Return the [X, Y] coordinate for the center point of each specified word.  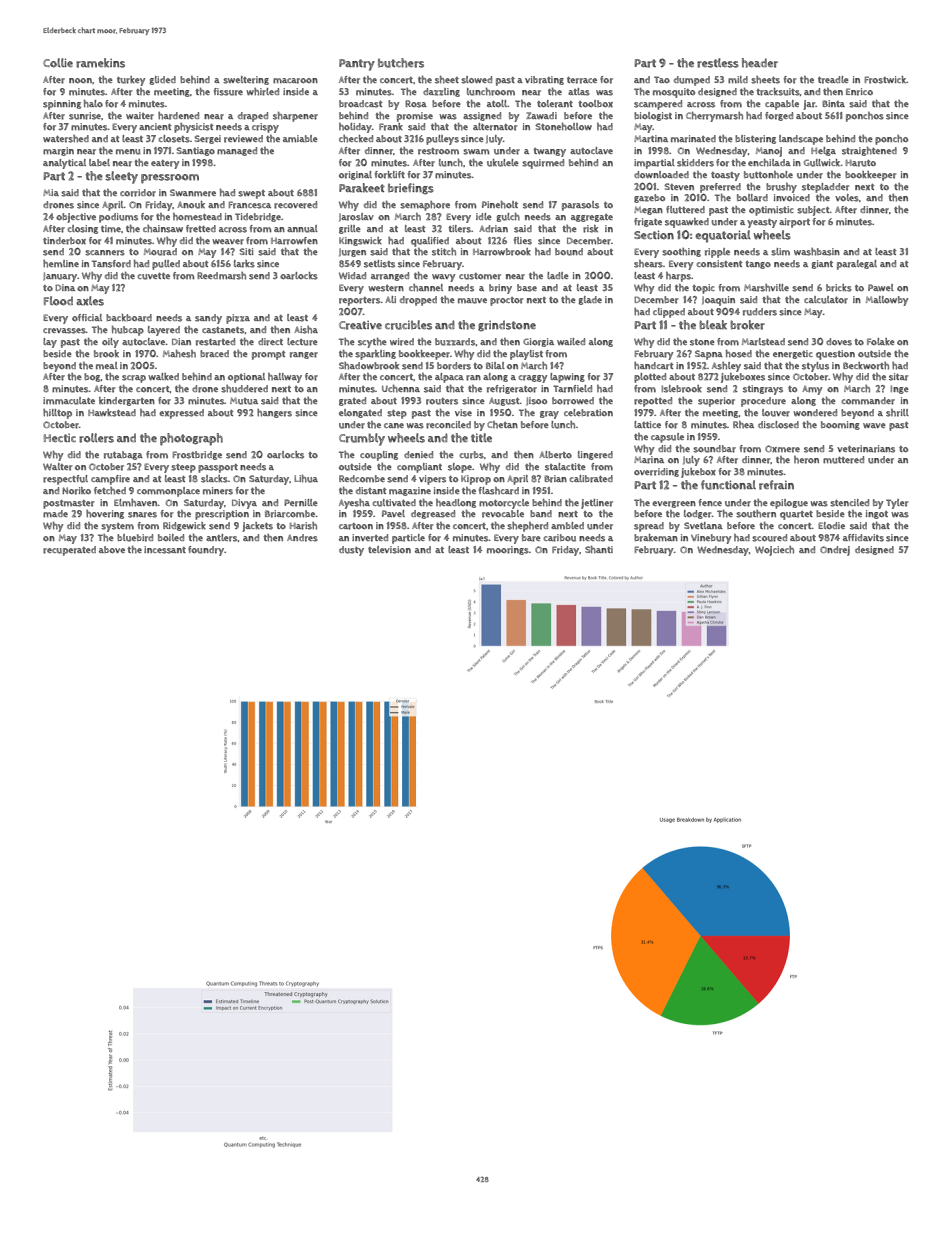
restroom [438, 151]
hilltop [57, 414]
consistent [720, 264]
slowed [476, 80]
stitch [444, 252]
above [112, 549]
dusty [351, 551]
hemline [61, 264]
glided [162, 80]
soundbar [714, 449]
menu [128, 152]
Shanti [599, 550]
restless [718, 63]
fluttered [685, 210]
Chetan [502, 424]
